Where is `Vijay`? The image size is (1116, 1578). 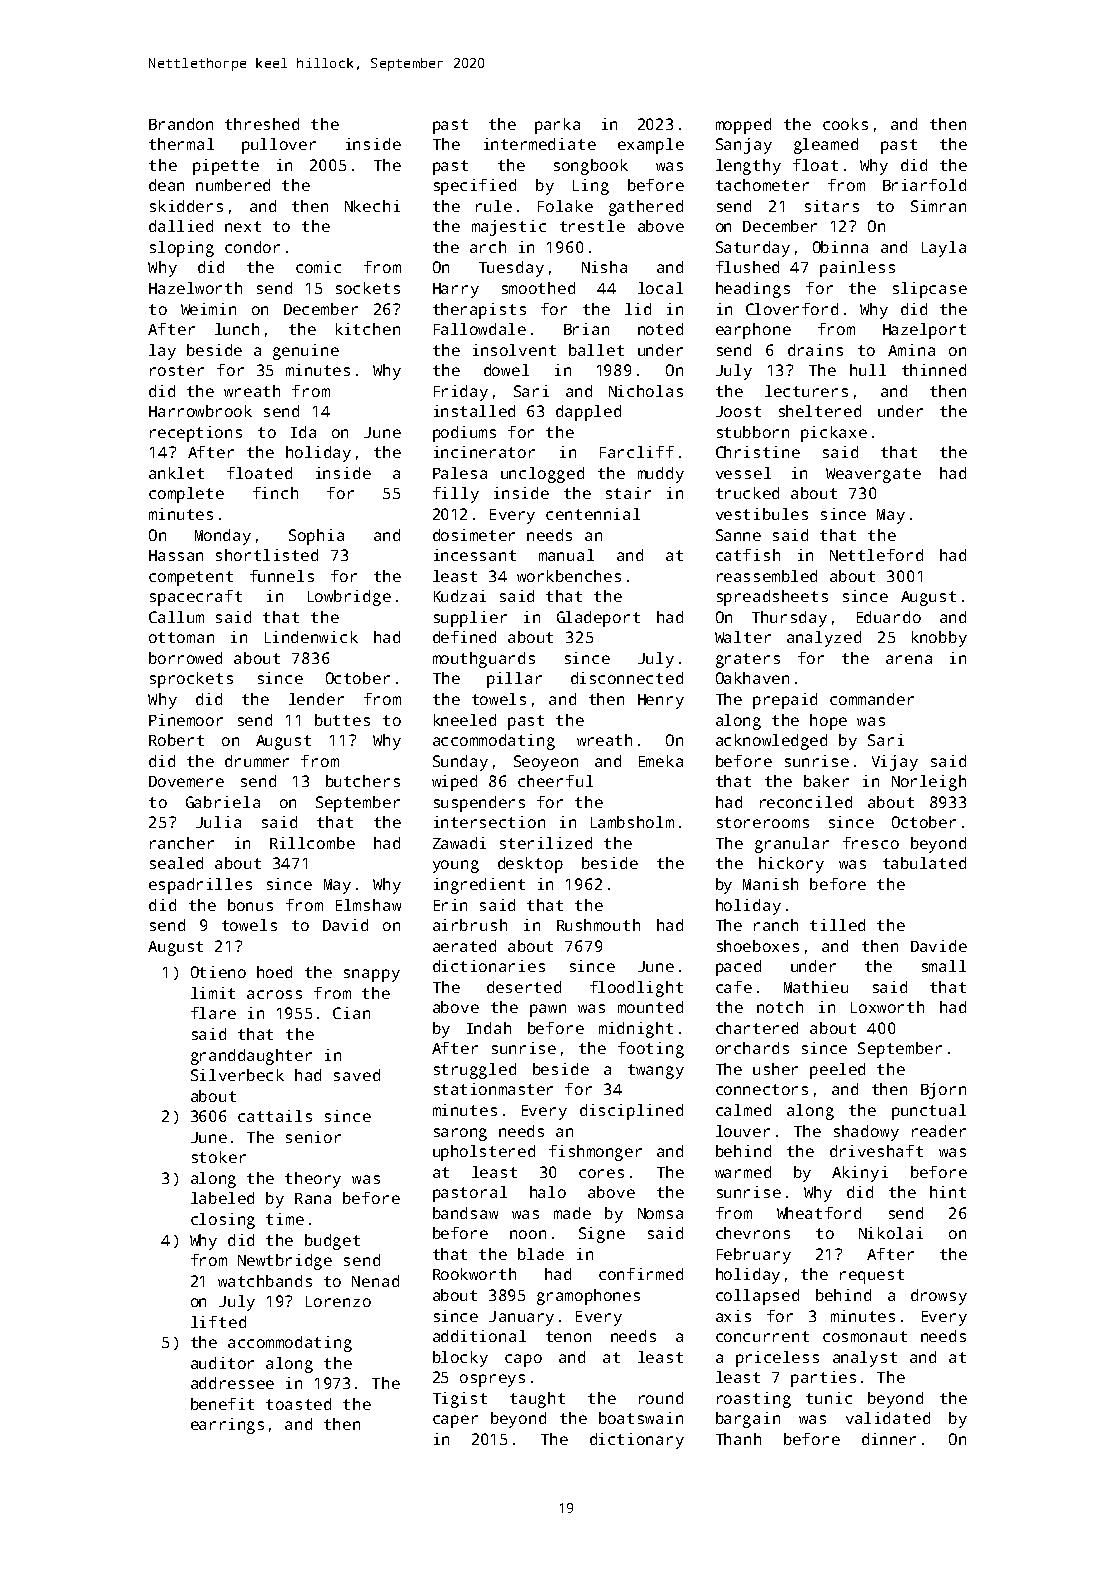
Vijay is located at coordinates (895, 763).
